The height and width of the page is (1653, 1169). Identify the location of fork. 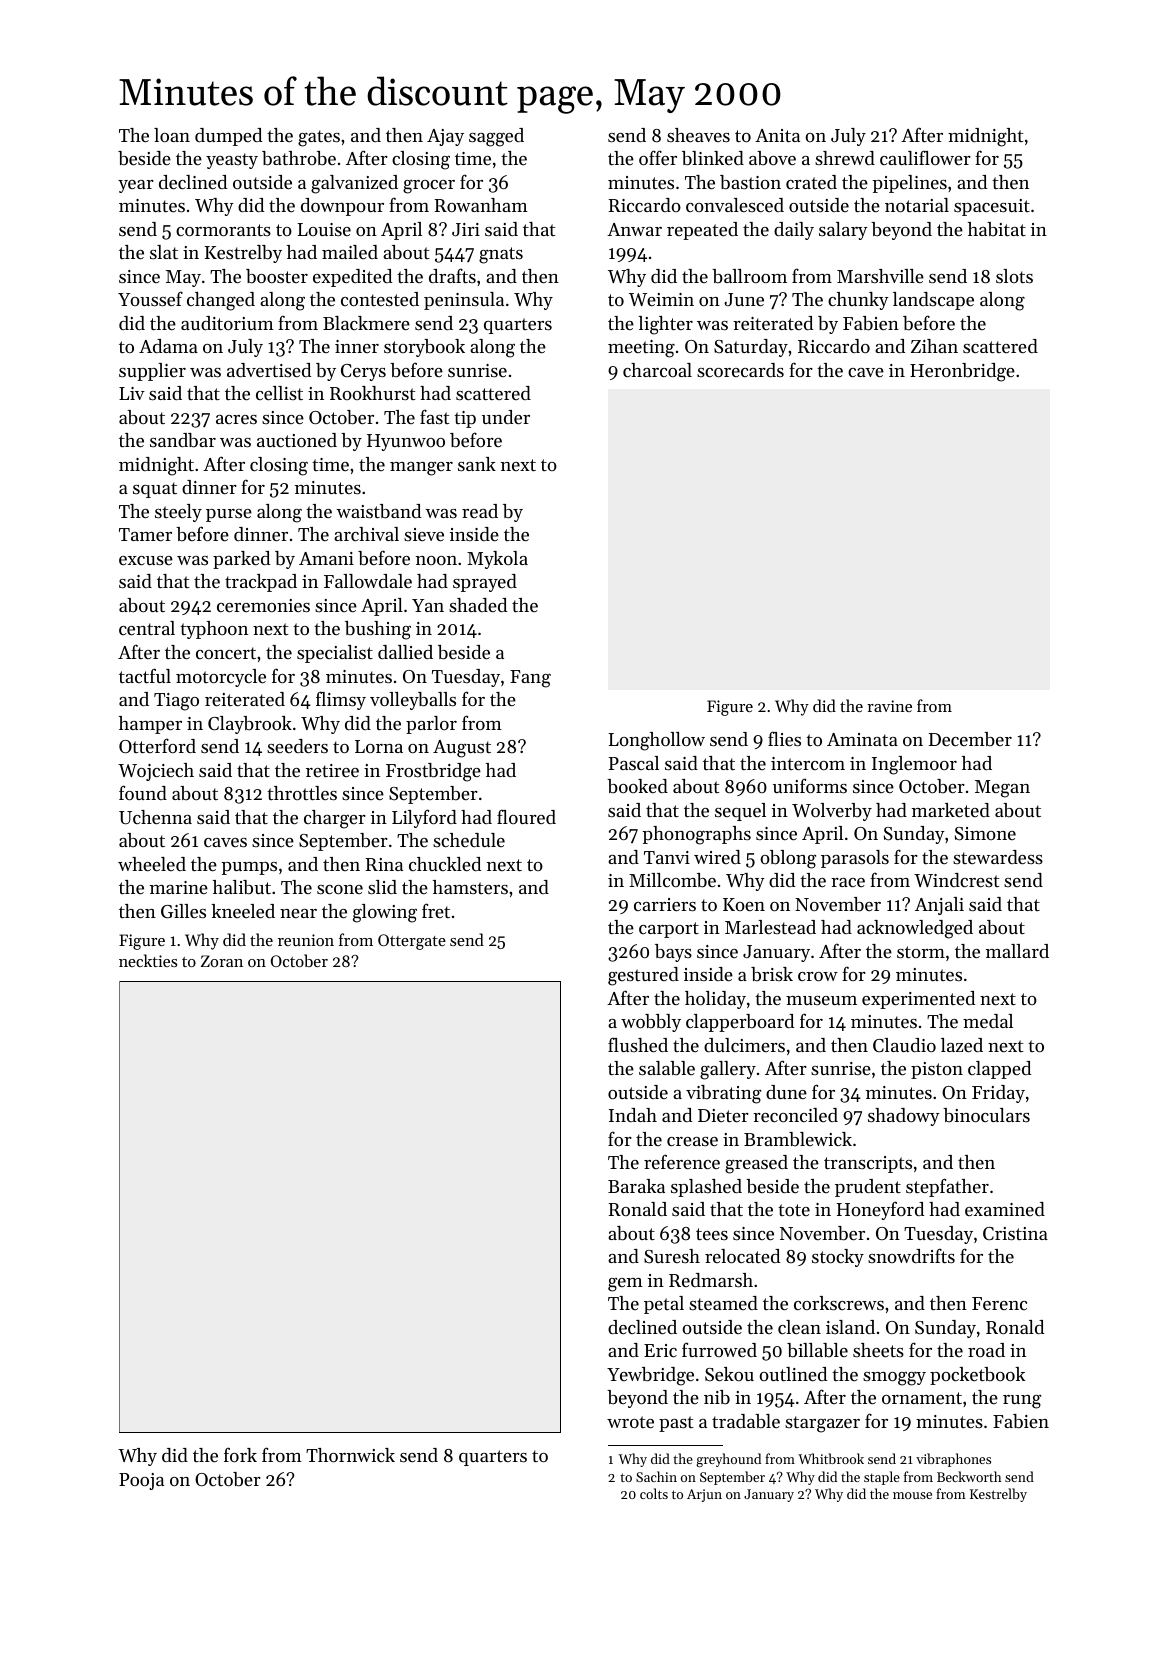
(240, 1454).
